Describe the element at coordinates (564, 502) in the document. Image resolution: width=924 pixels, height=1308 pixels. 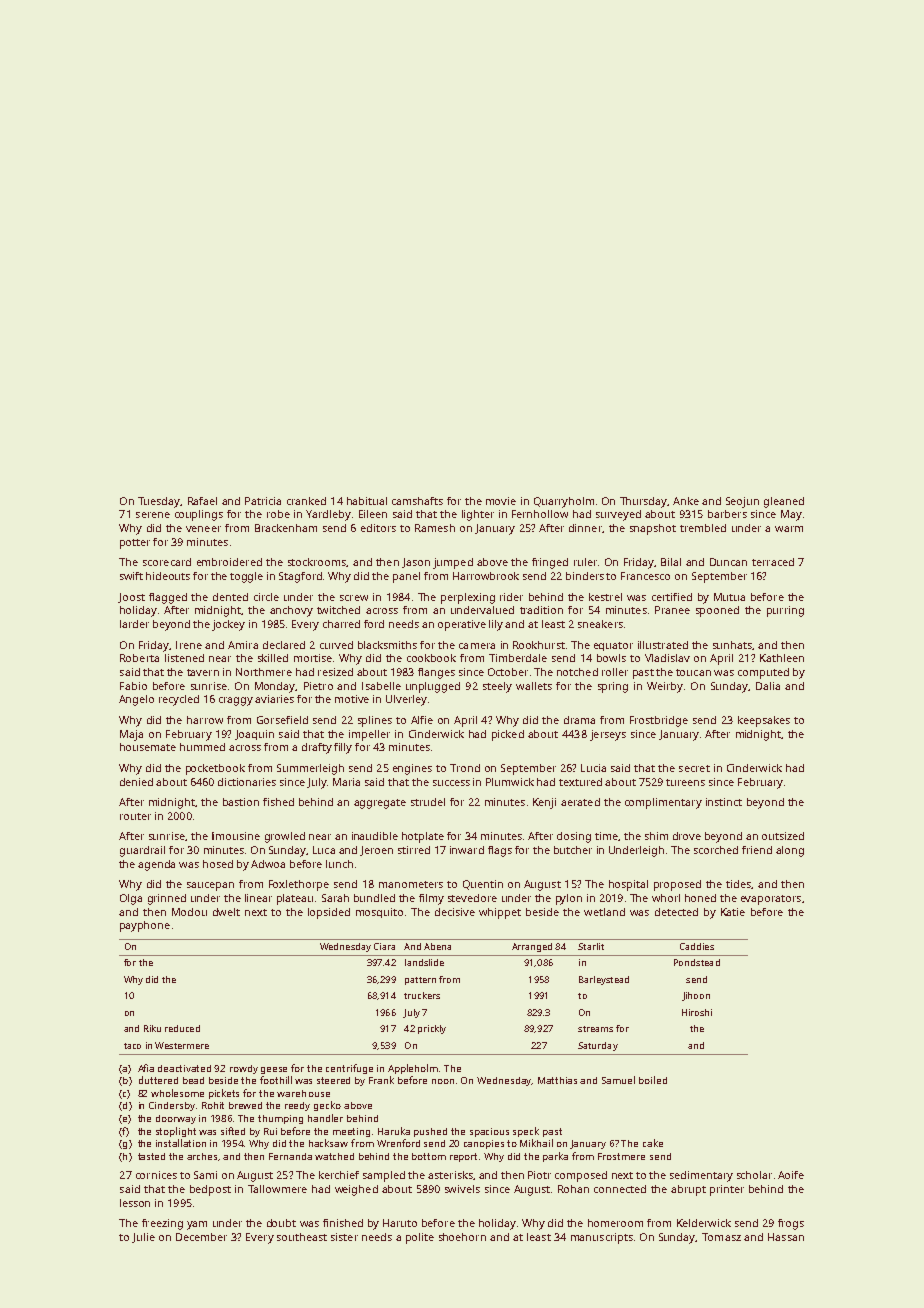
I see `Quarryholm` at that location.
